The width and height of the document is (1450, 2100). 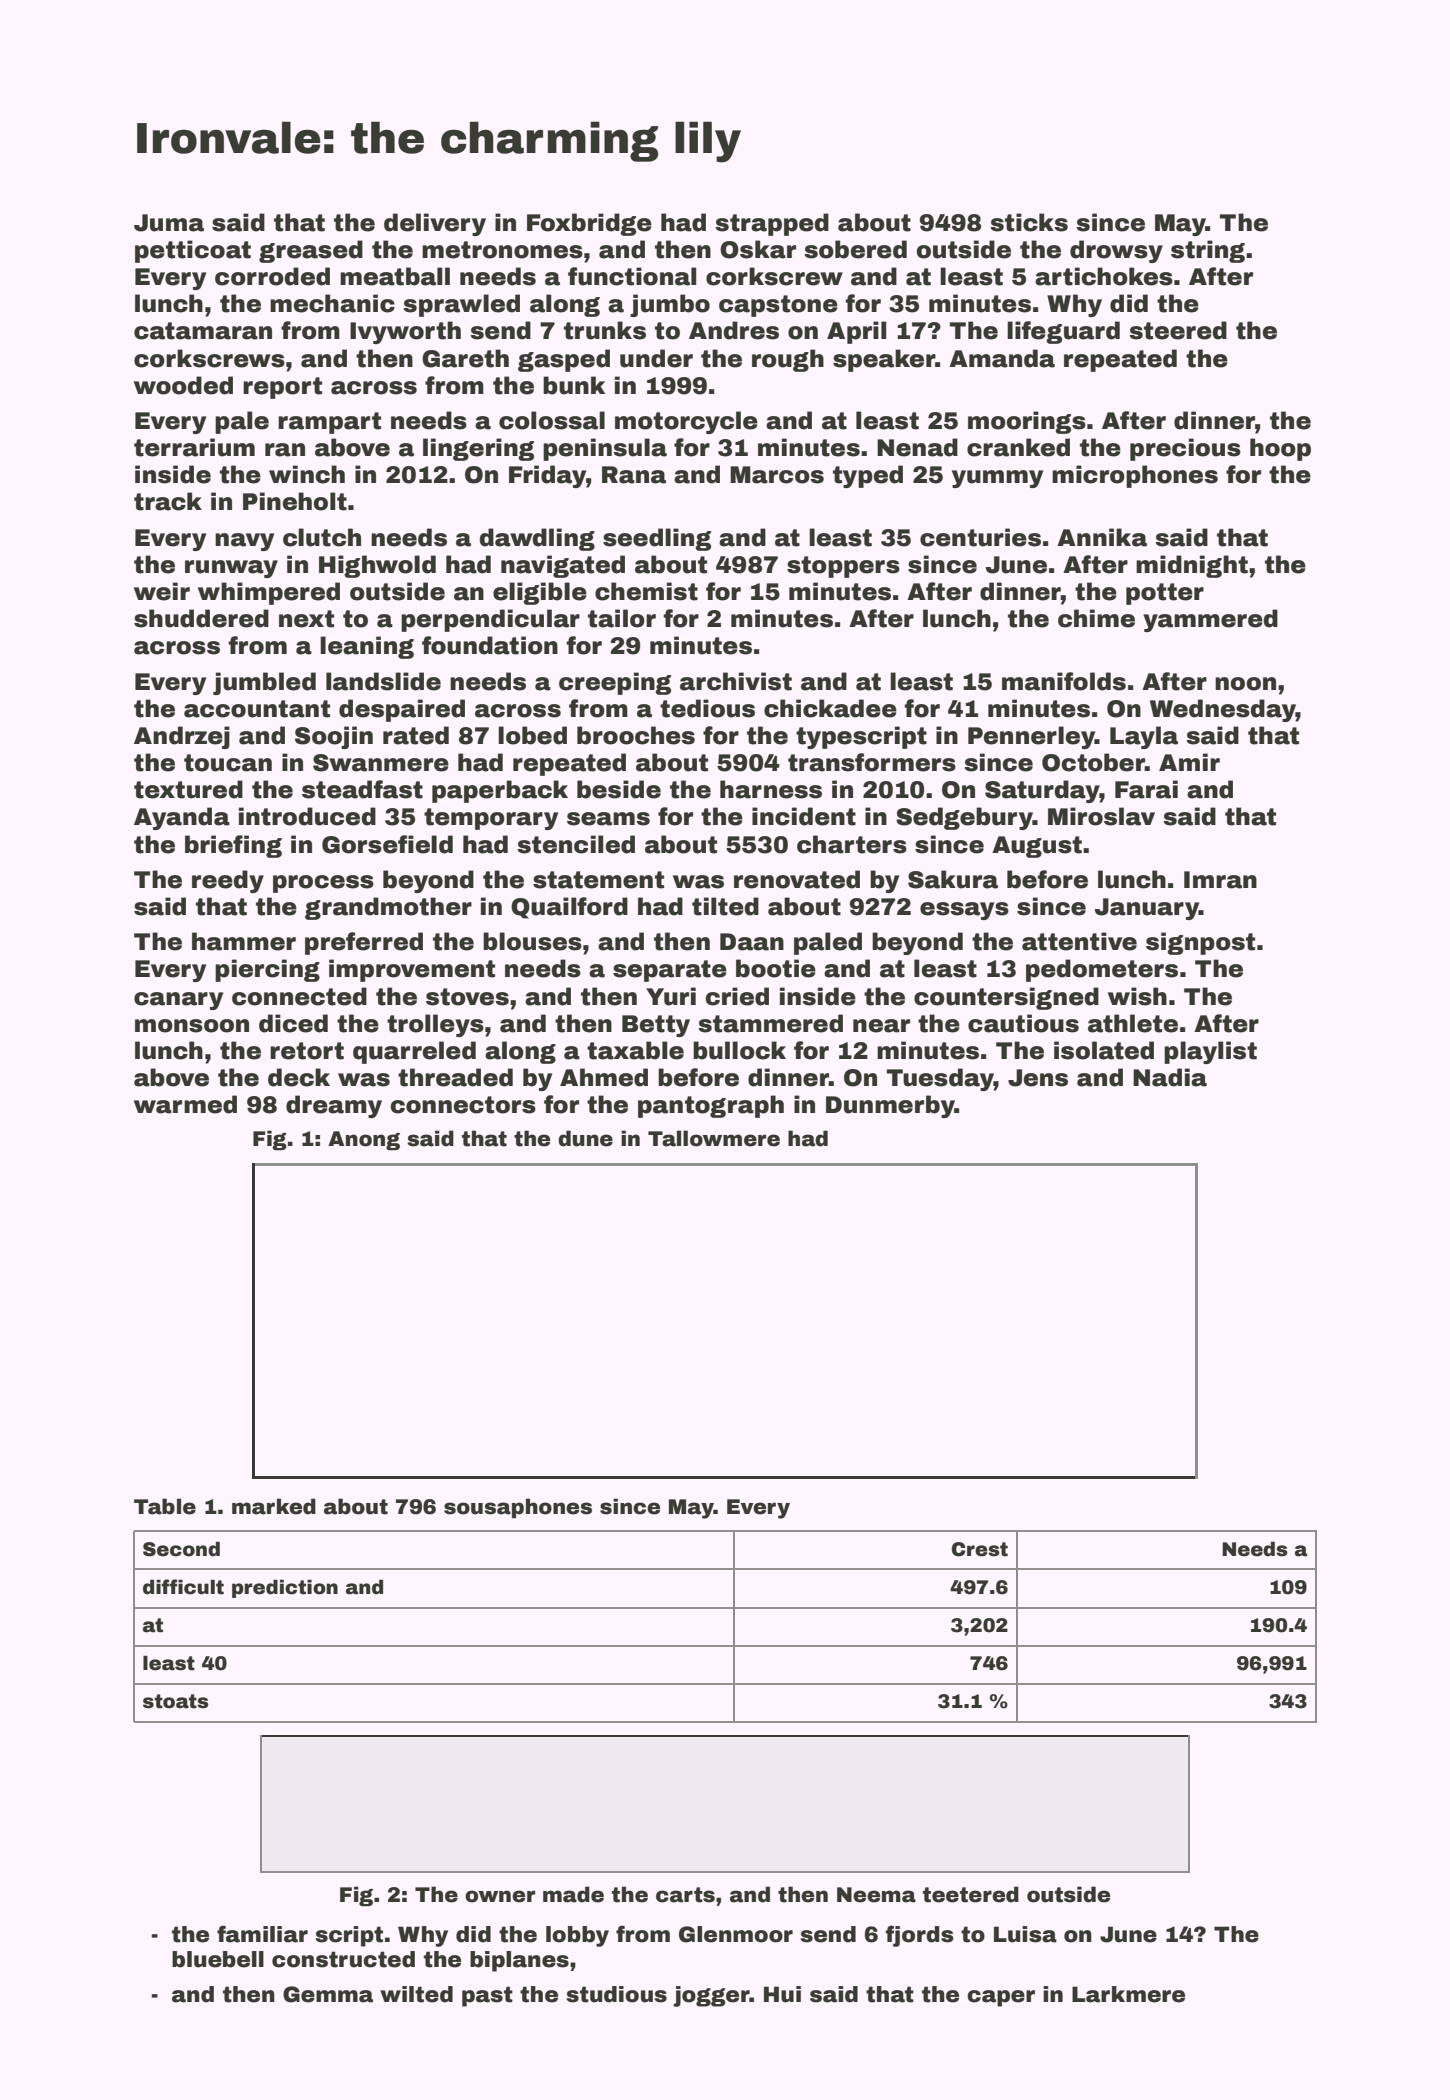 What do you see at coordinates (1189, 762) in the document?
I see `Amir` at bounding box center [1189, 762].
